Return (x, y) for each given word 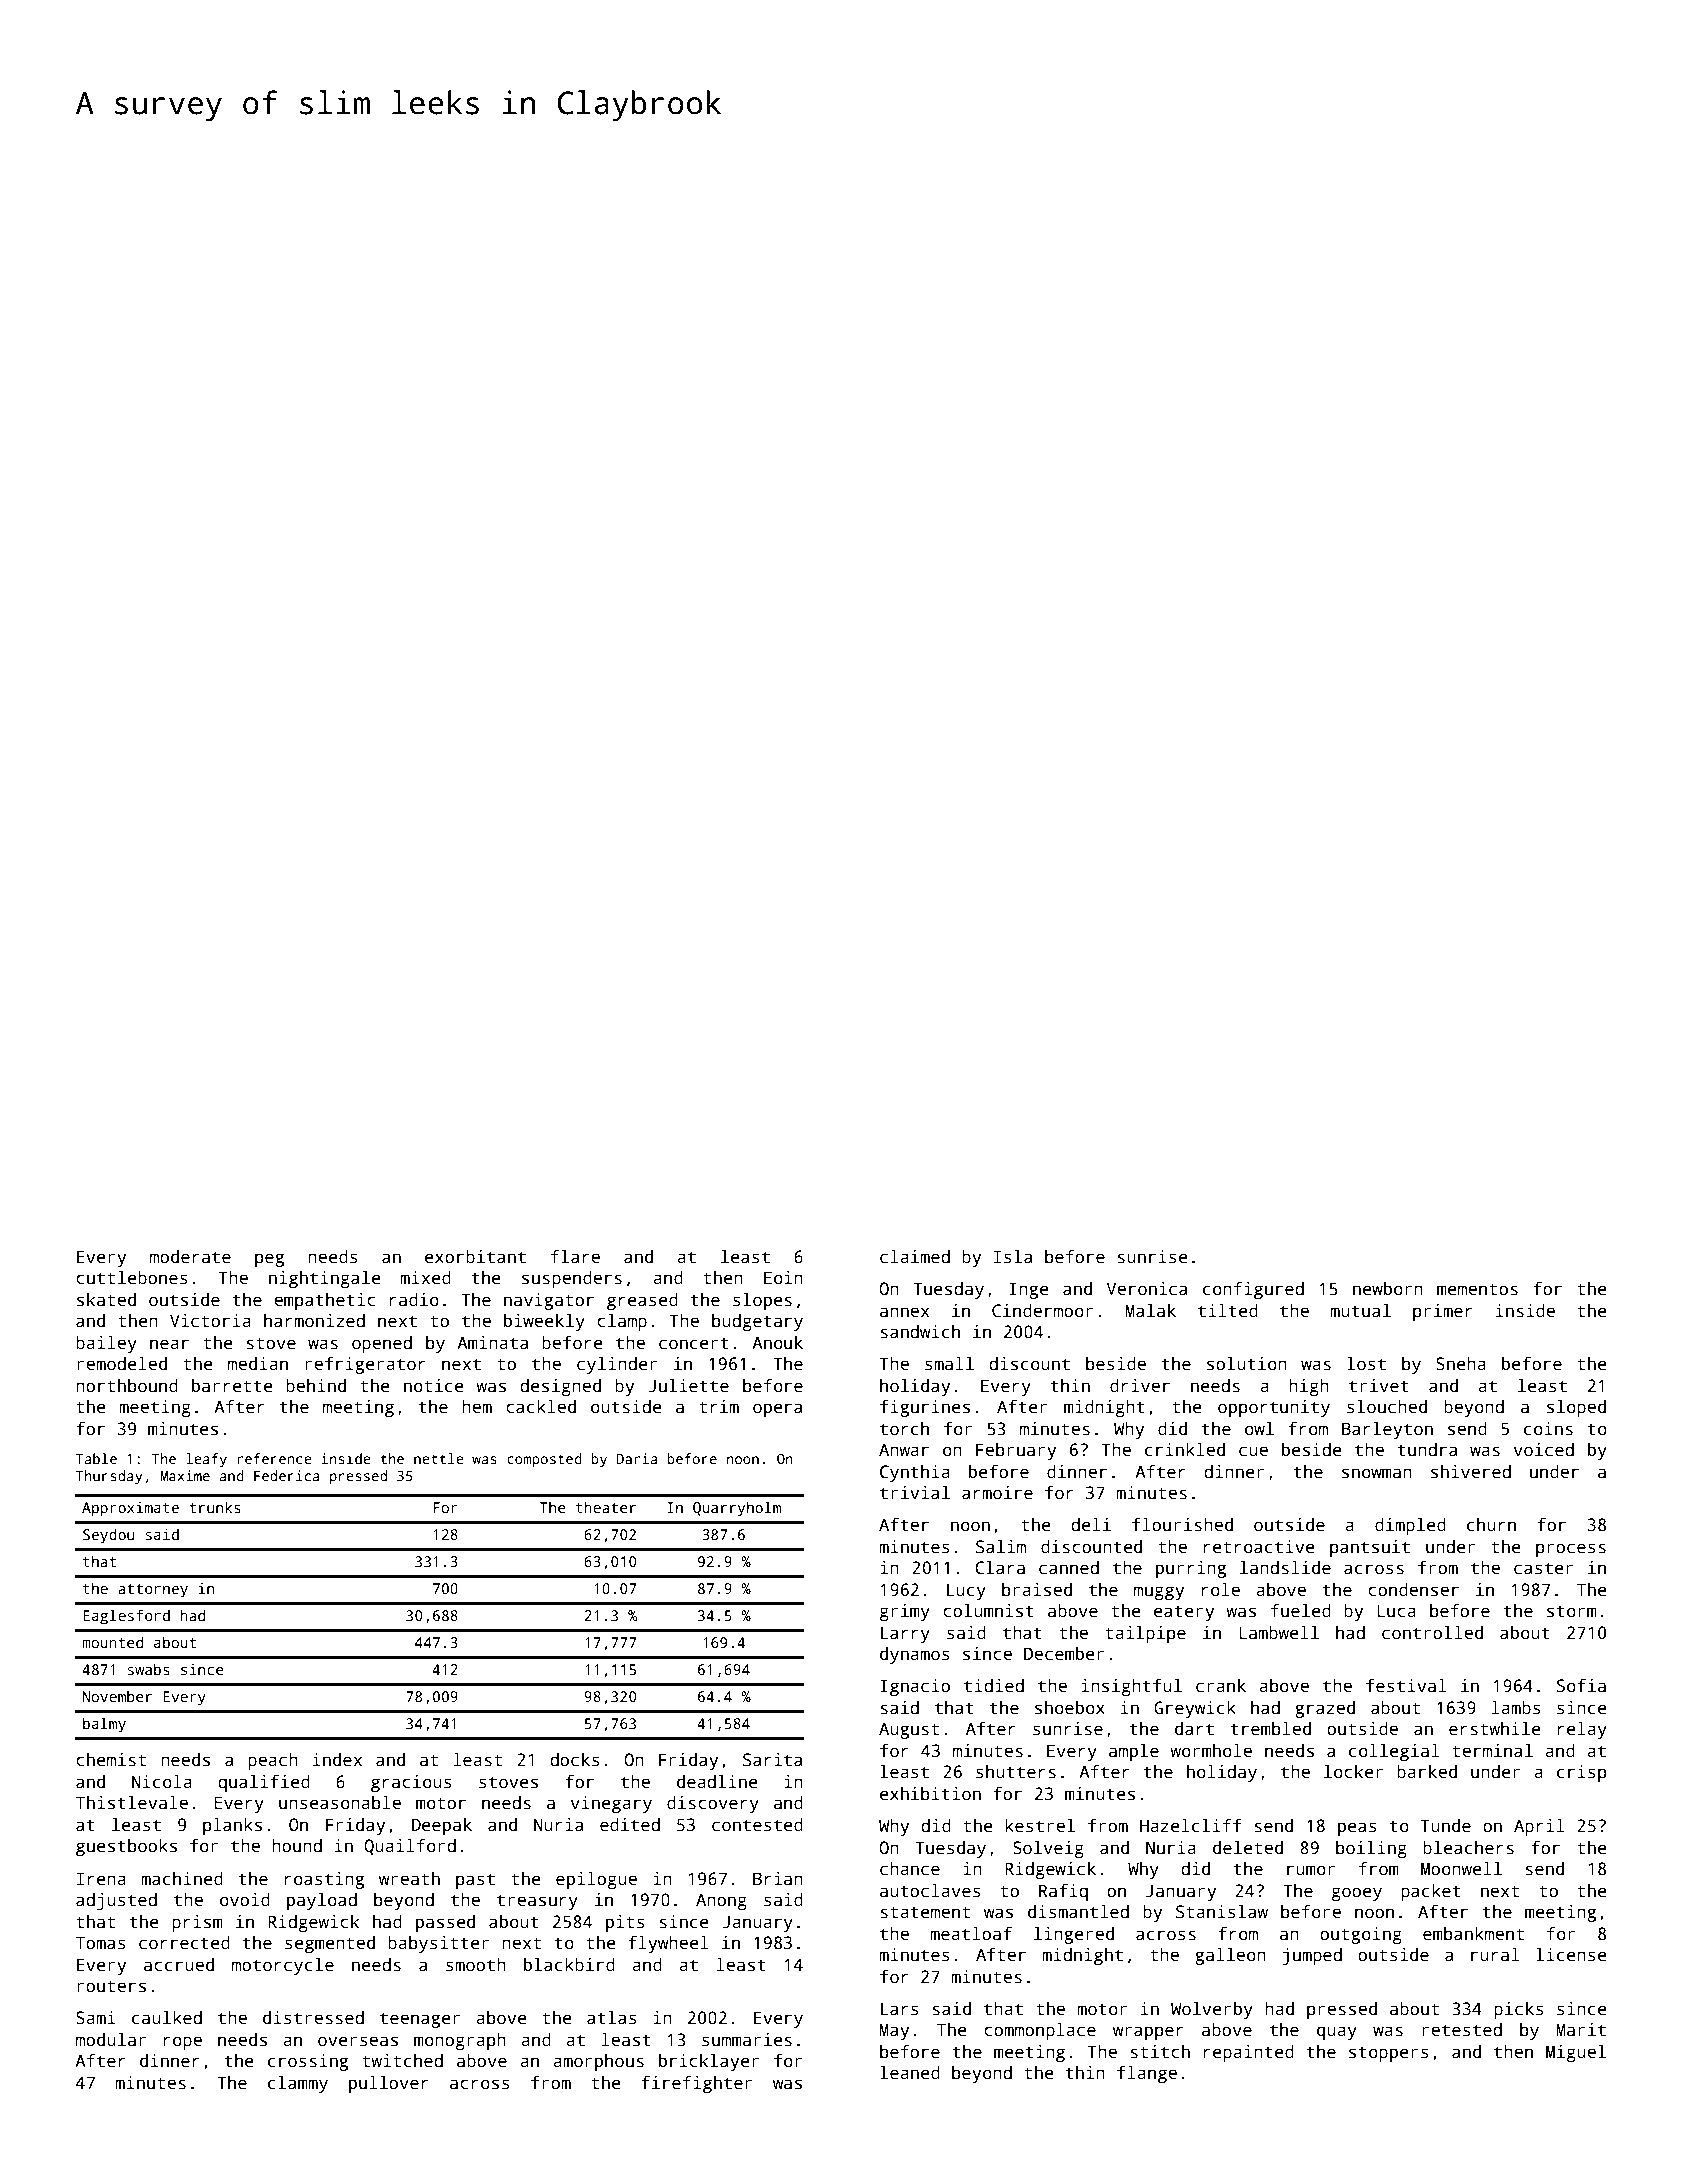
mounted (112, 1642)
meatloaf (971, 1934)
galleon (1230, 1956)
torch (904, 1429)
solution (1247, 1364)
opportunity (1274, 1408)
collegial (1394, 1752)
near (169, 1344)
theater (606, 1507)
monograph (460, 2041)
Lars (900, 2009)
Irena (101, 1879)
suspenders (572, 1279)
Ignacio (915, 1687)
